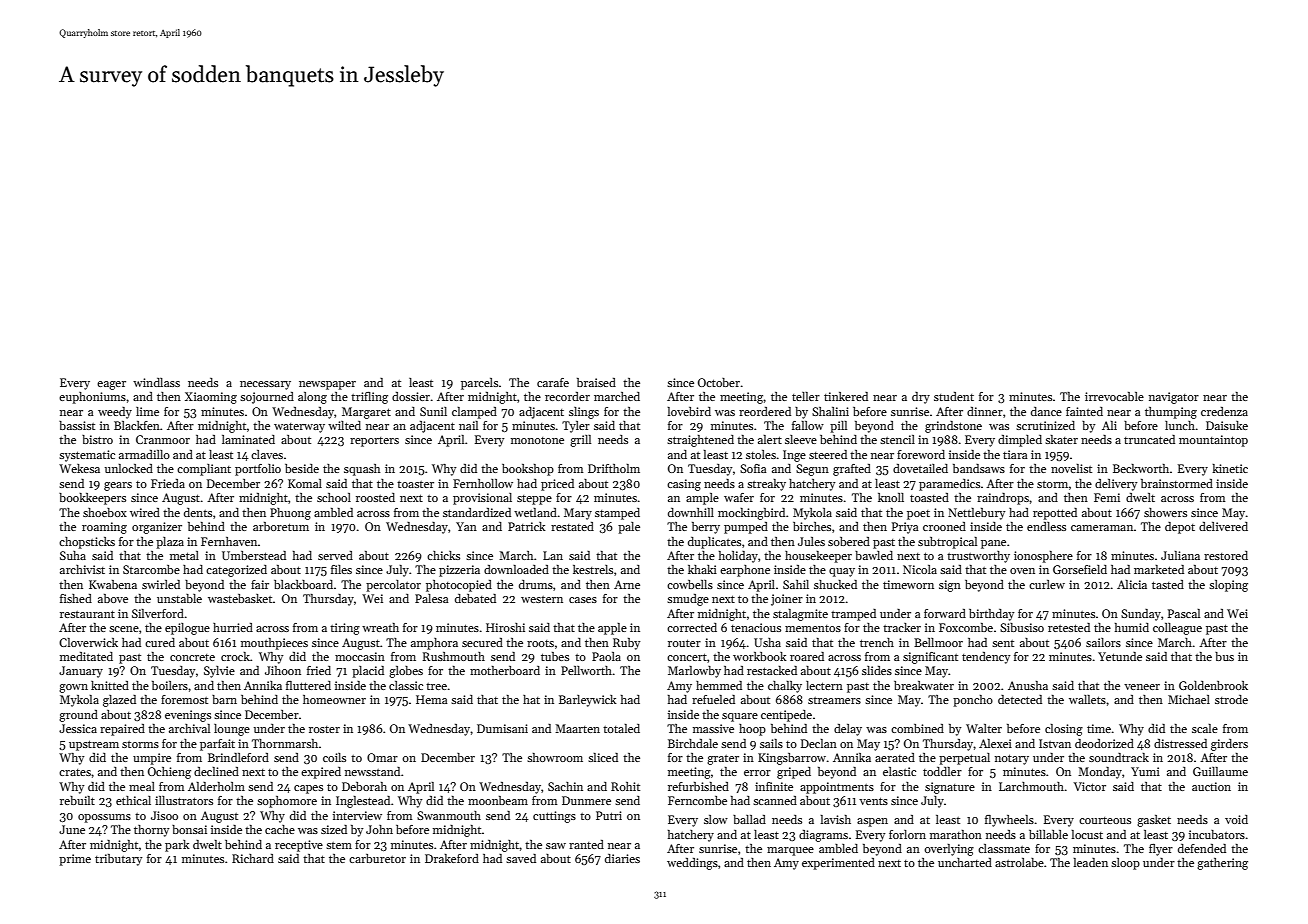 This screenshot has height=924, width=1308. I want to click on navigator, so click(1174, 398).
